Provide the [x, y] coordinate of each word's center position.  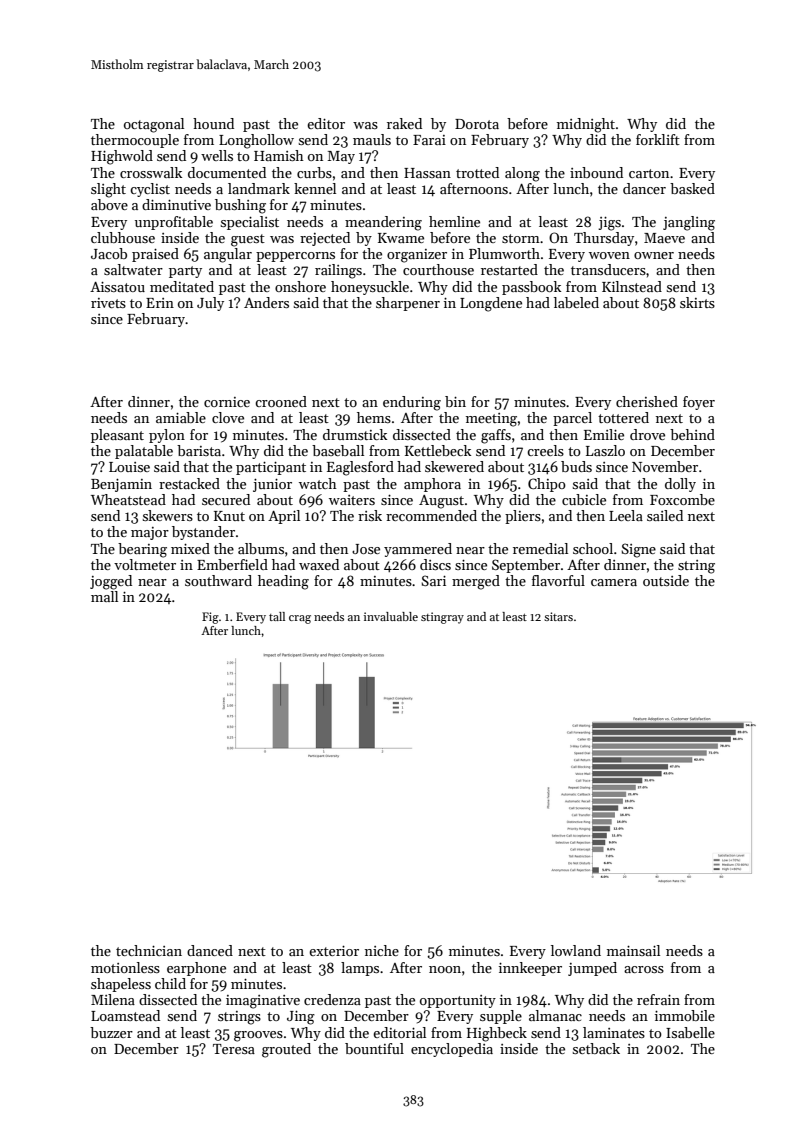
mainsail [633, 950]
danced [210, 950]
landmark [259, 188]
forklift [658, 139]
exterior [334, 950]
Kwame [401, 238]
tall [277, 616]
